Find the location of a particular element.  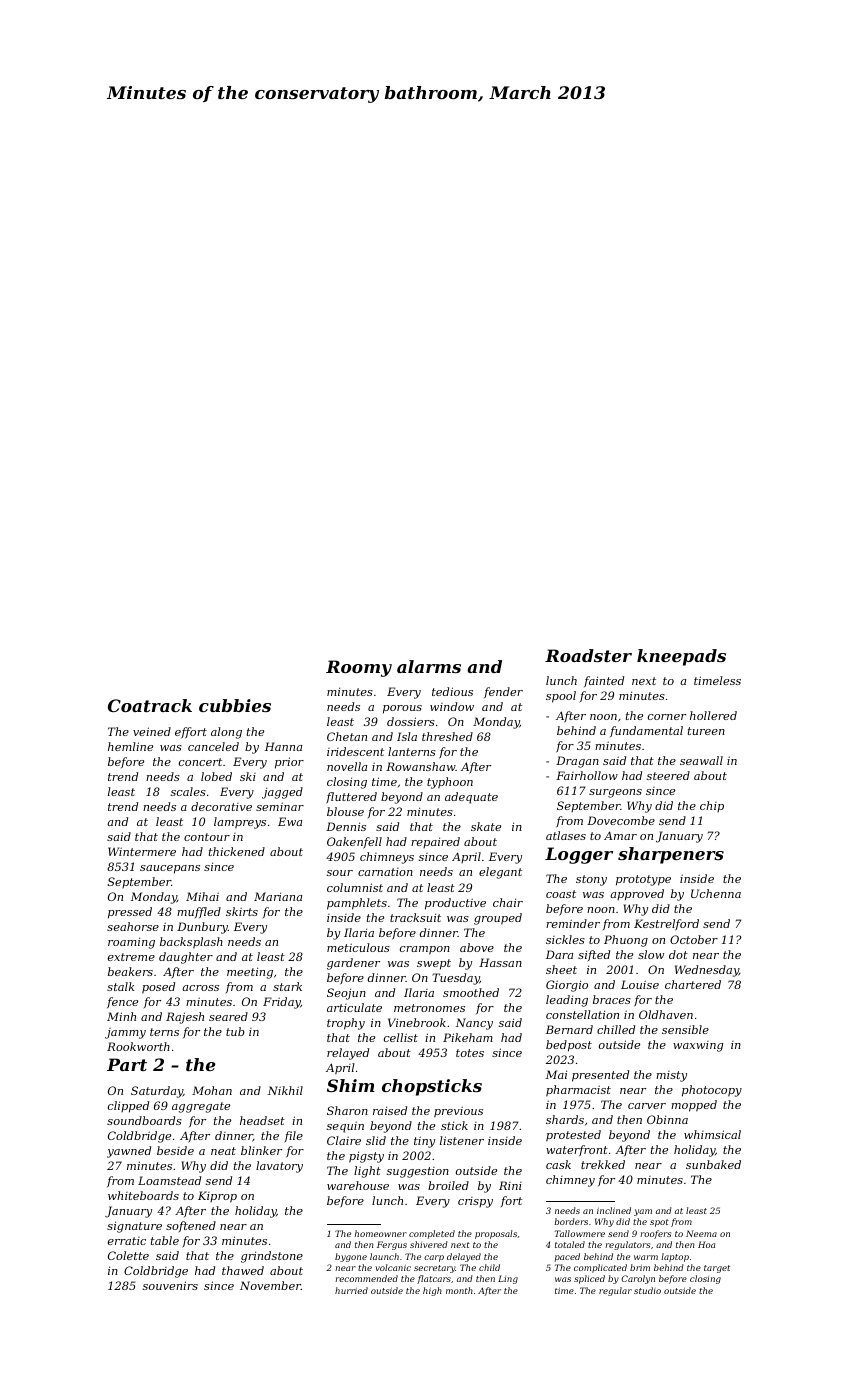

chip is located at coordinates (712, 806).
